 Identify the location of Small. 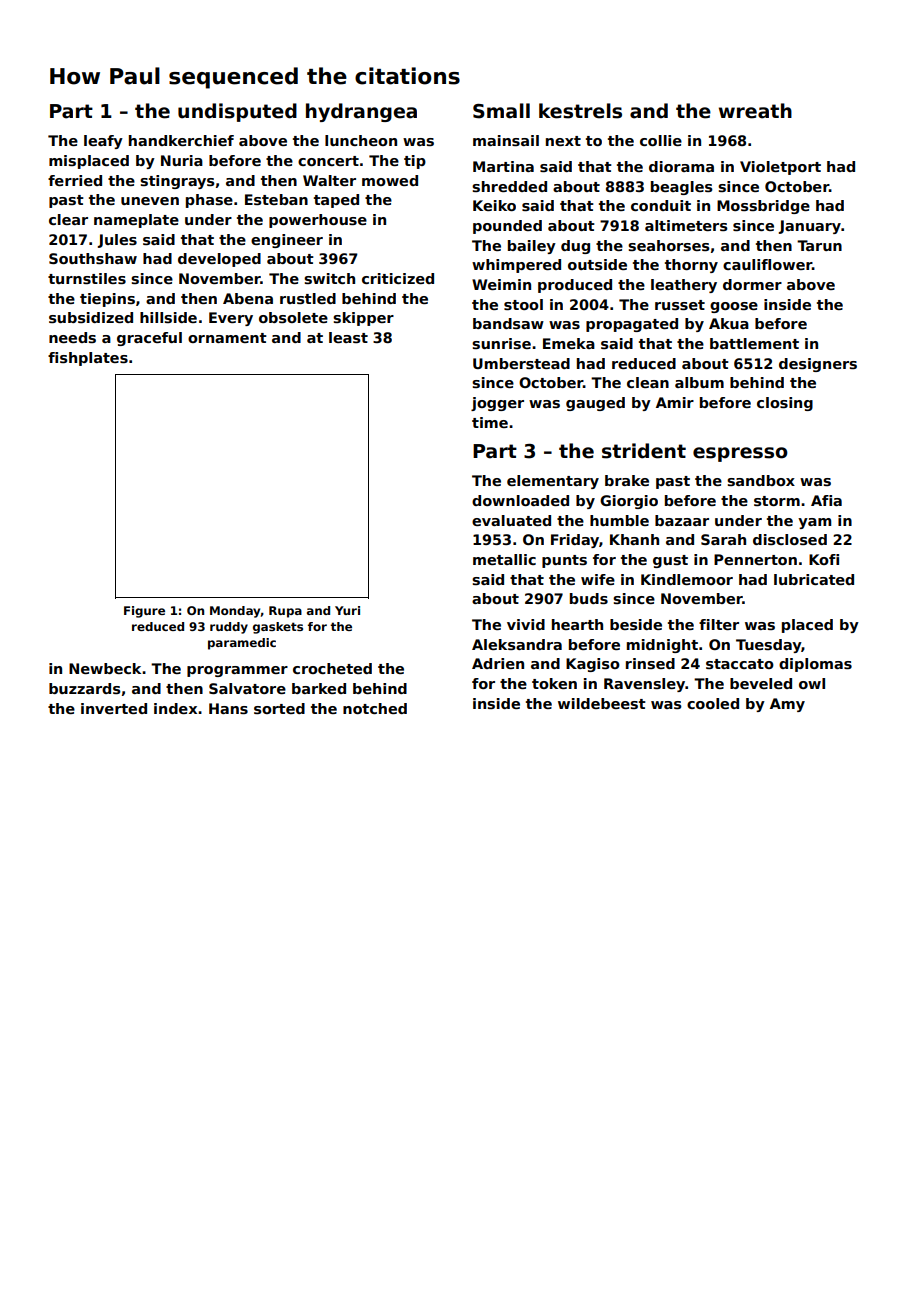
(501, 111).
